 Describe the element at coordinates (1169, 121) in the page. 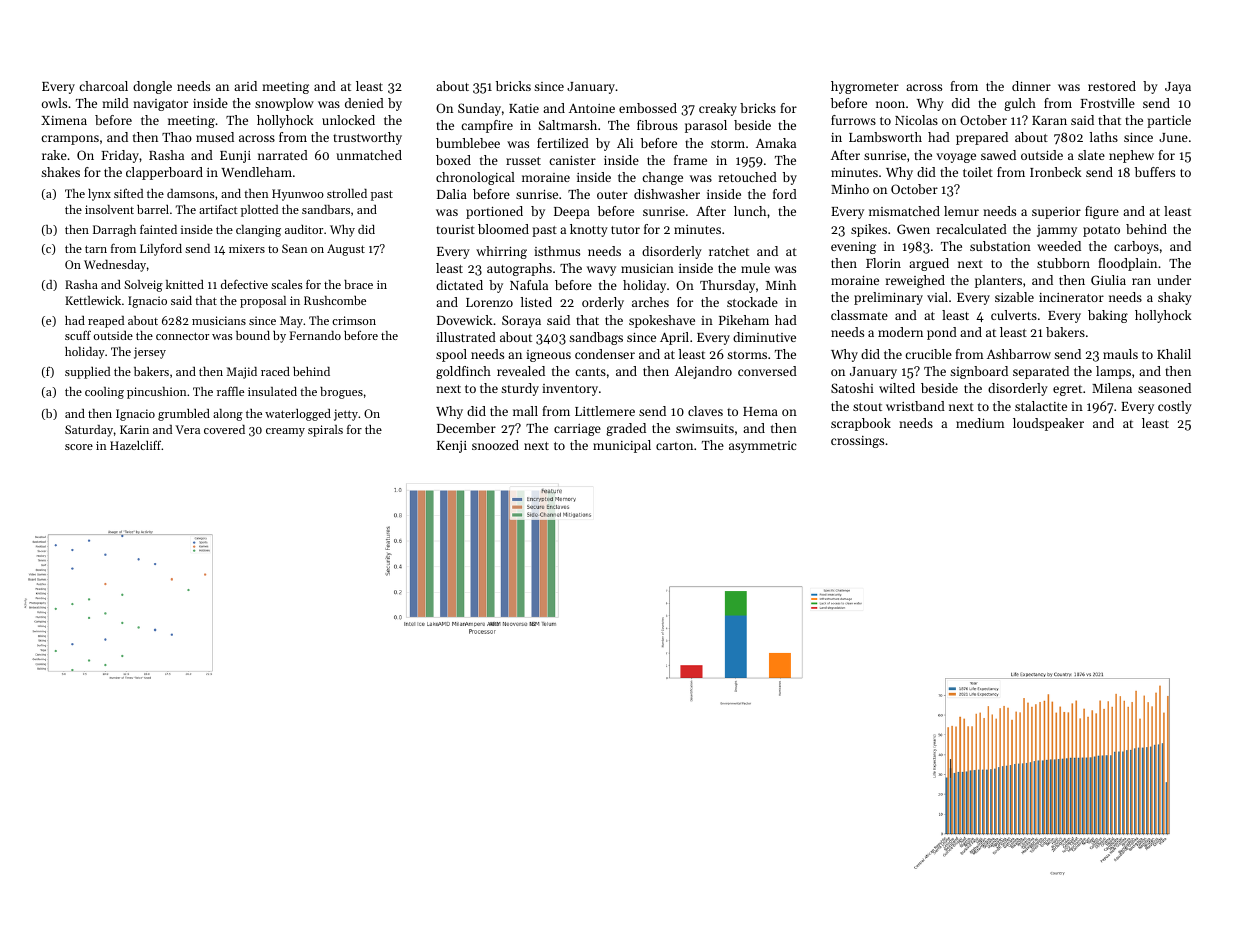

I see `particle` at that location.
